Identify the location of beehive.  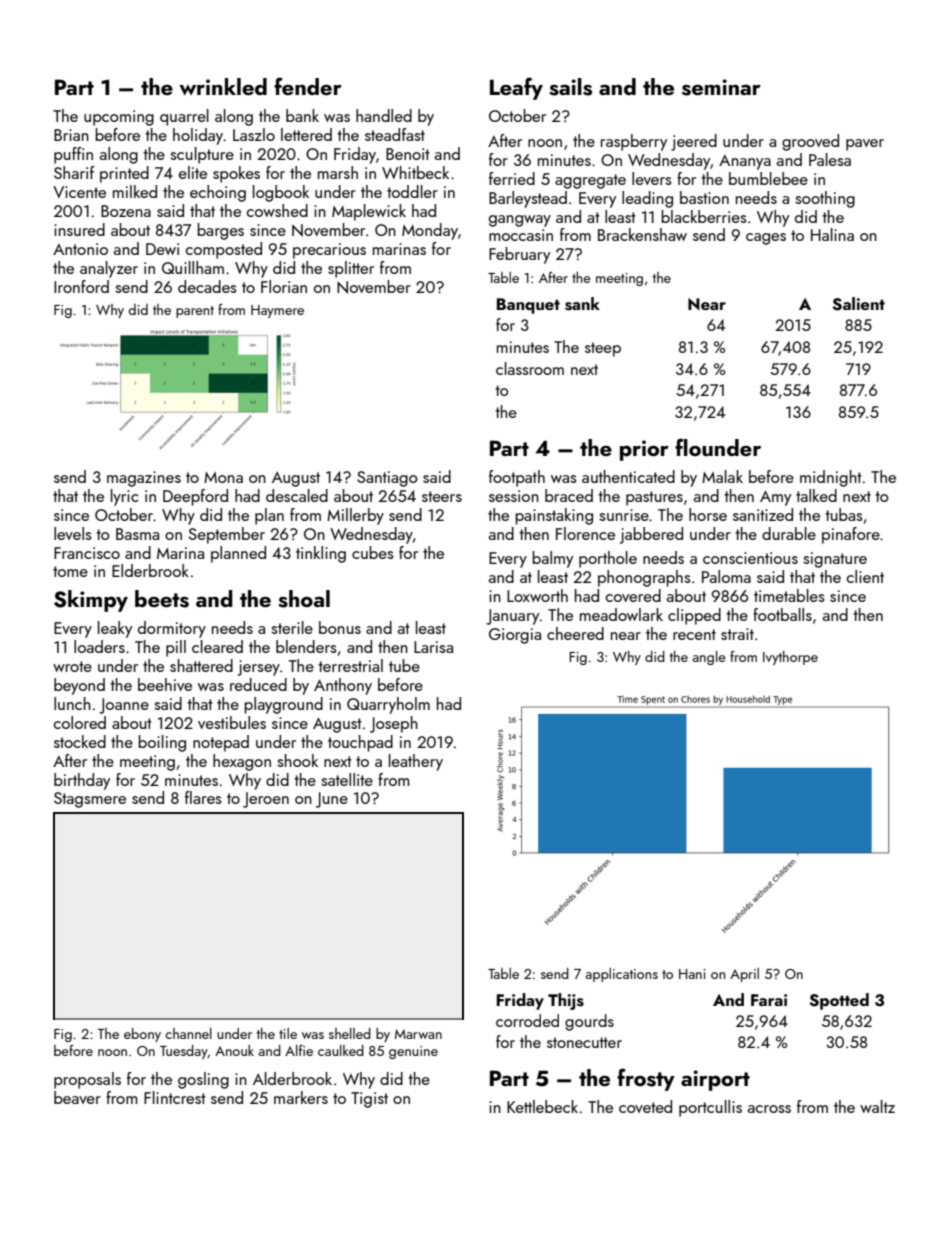
(165, 684).
